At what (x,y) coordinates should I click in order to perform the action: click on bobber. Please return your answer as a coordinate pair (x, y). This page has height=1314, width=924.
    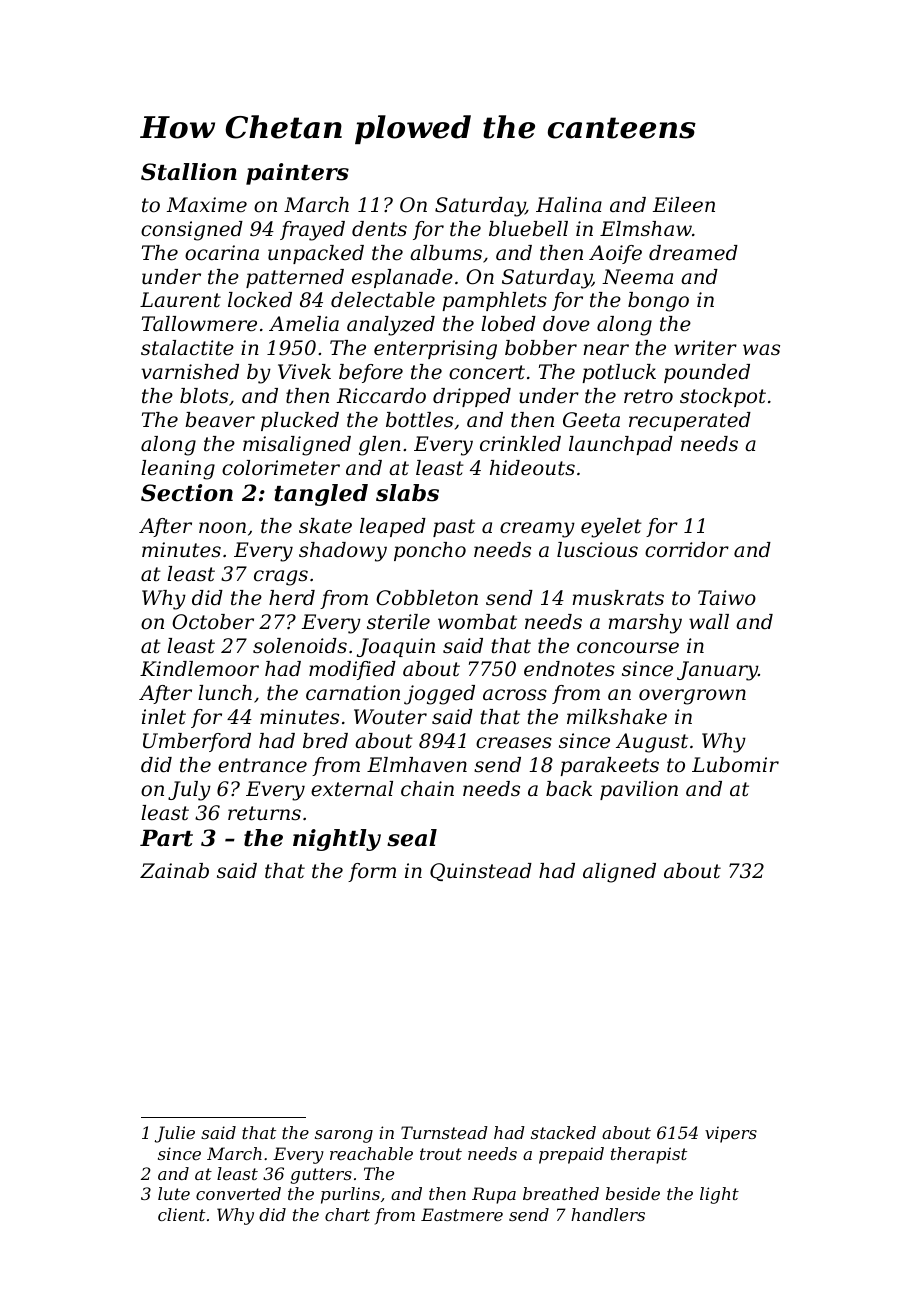
    Looking at the image, I should click on (541, 348).
